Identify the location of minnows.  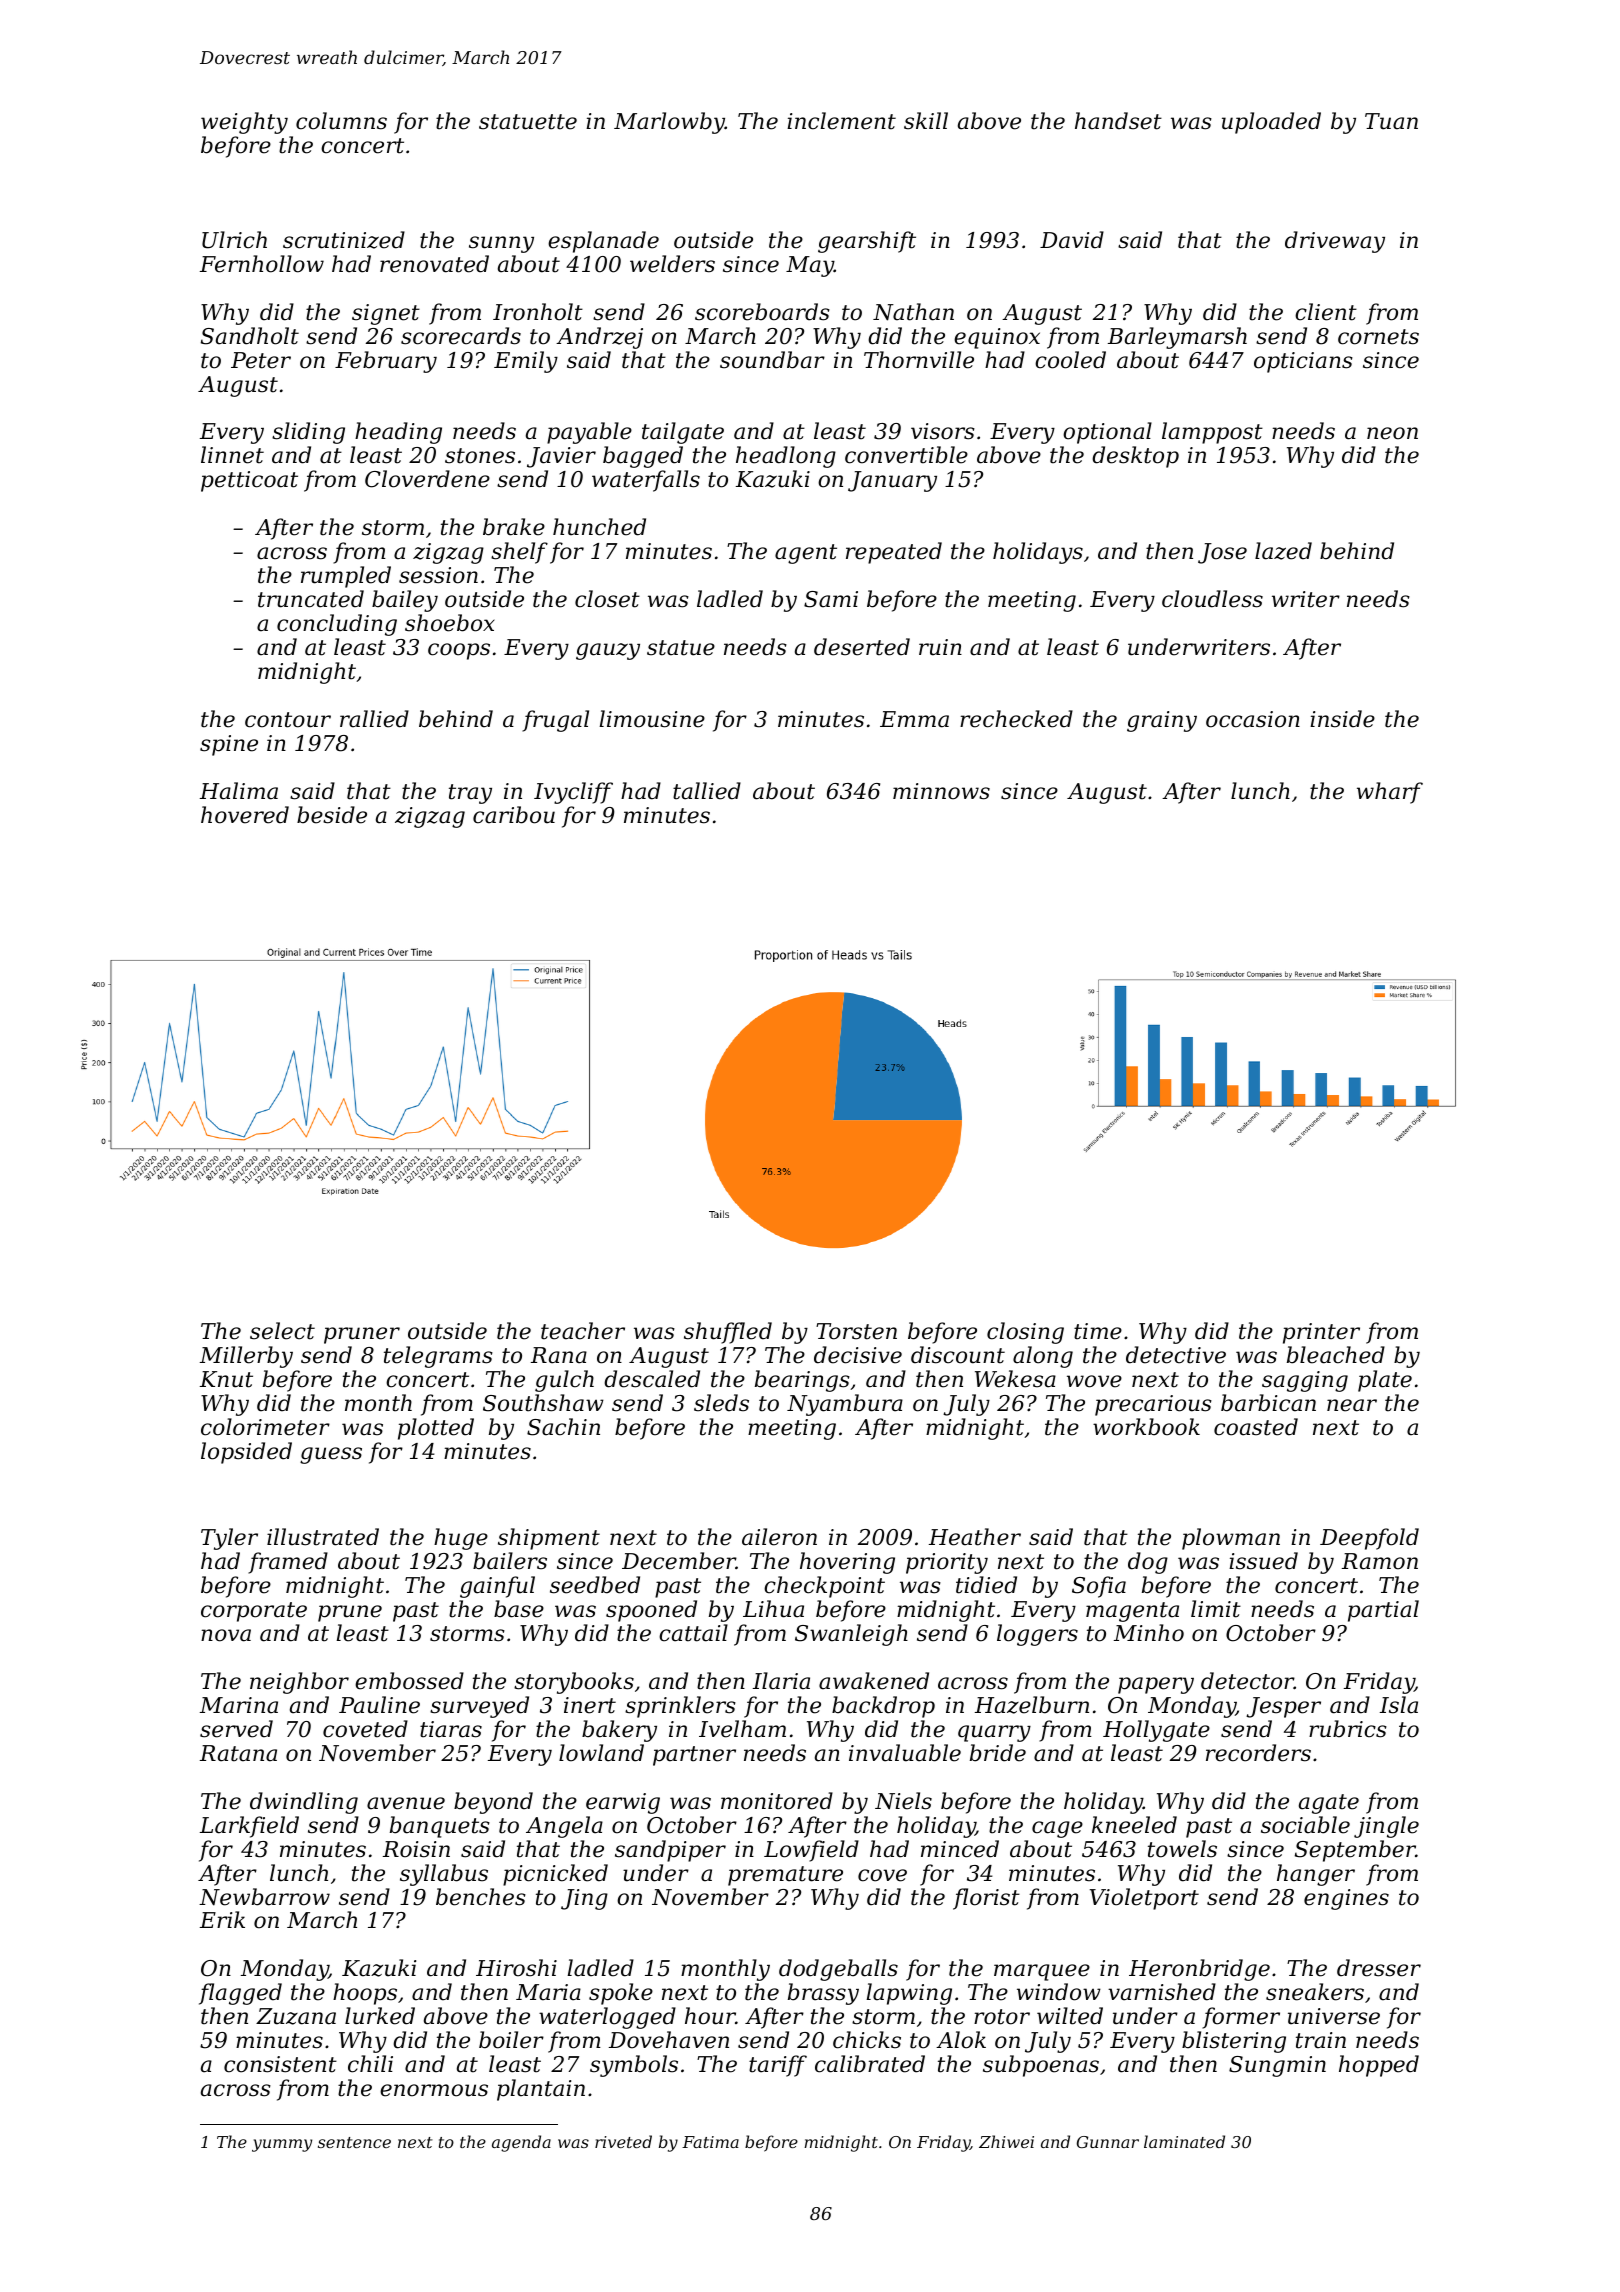
(941, 791).
